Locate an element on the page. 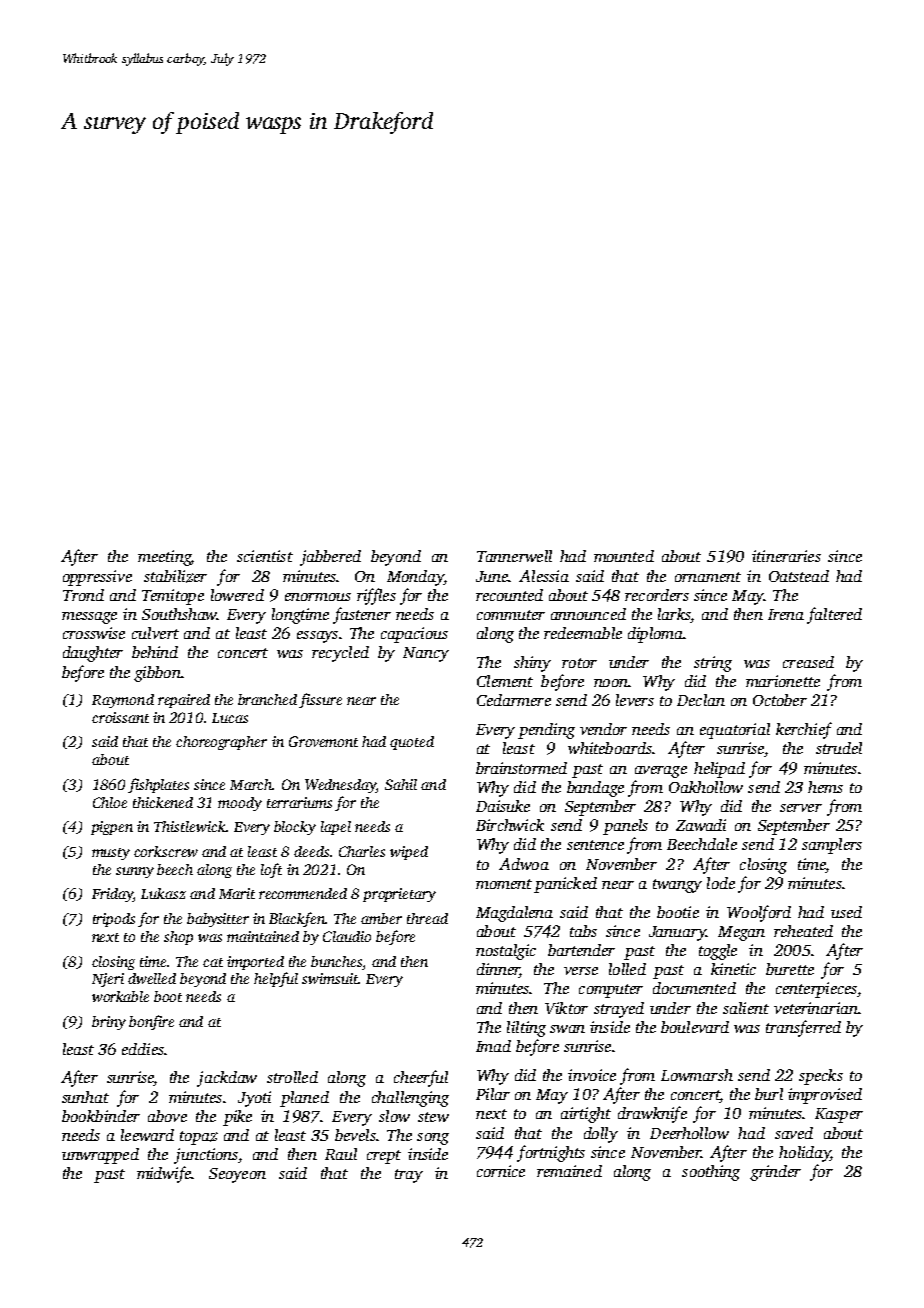 The image size is (924, 1308). soothing is located at coordinates (711, 1173).
